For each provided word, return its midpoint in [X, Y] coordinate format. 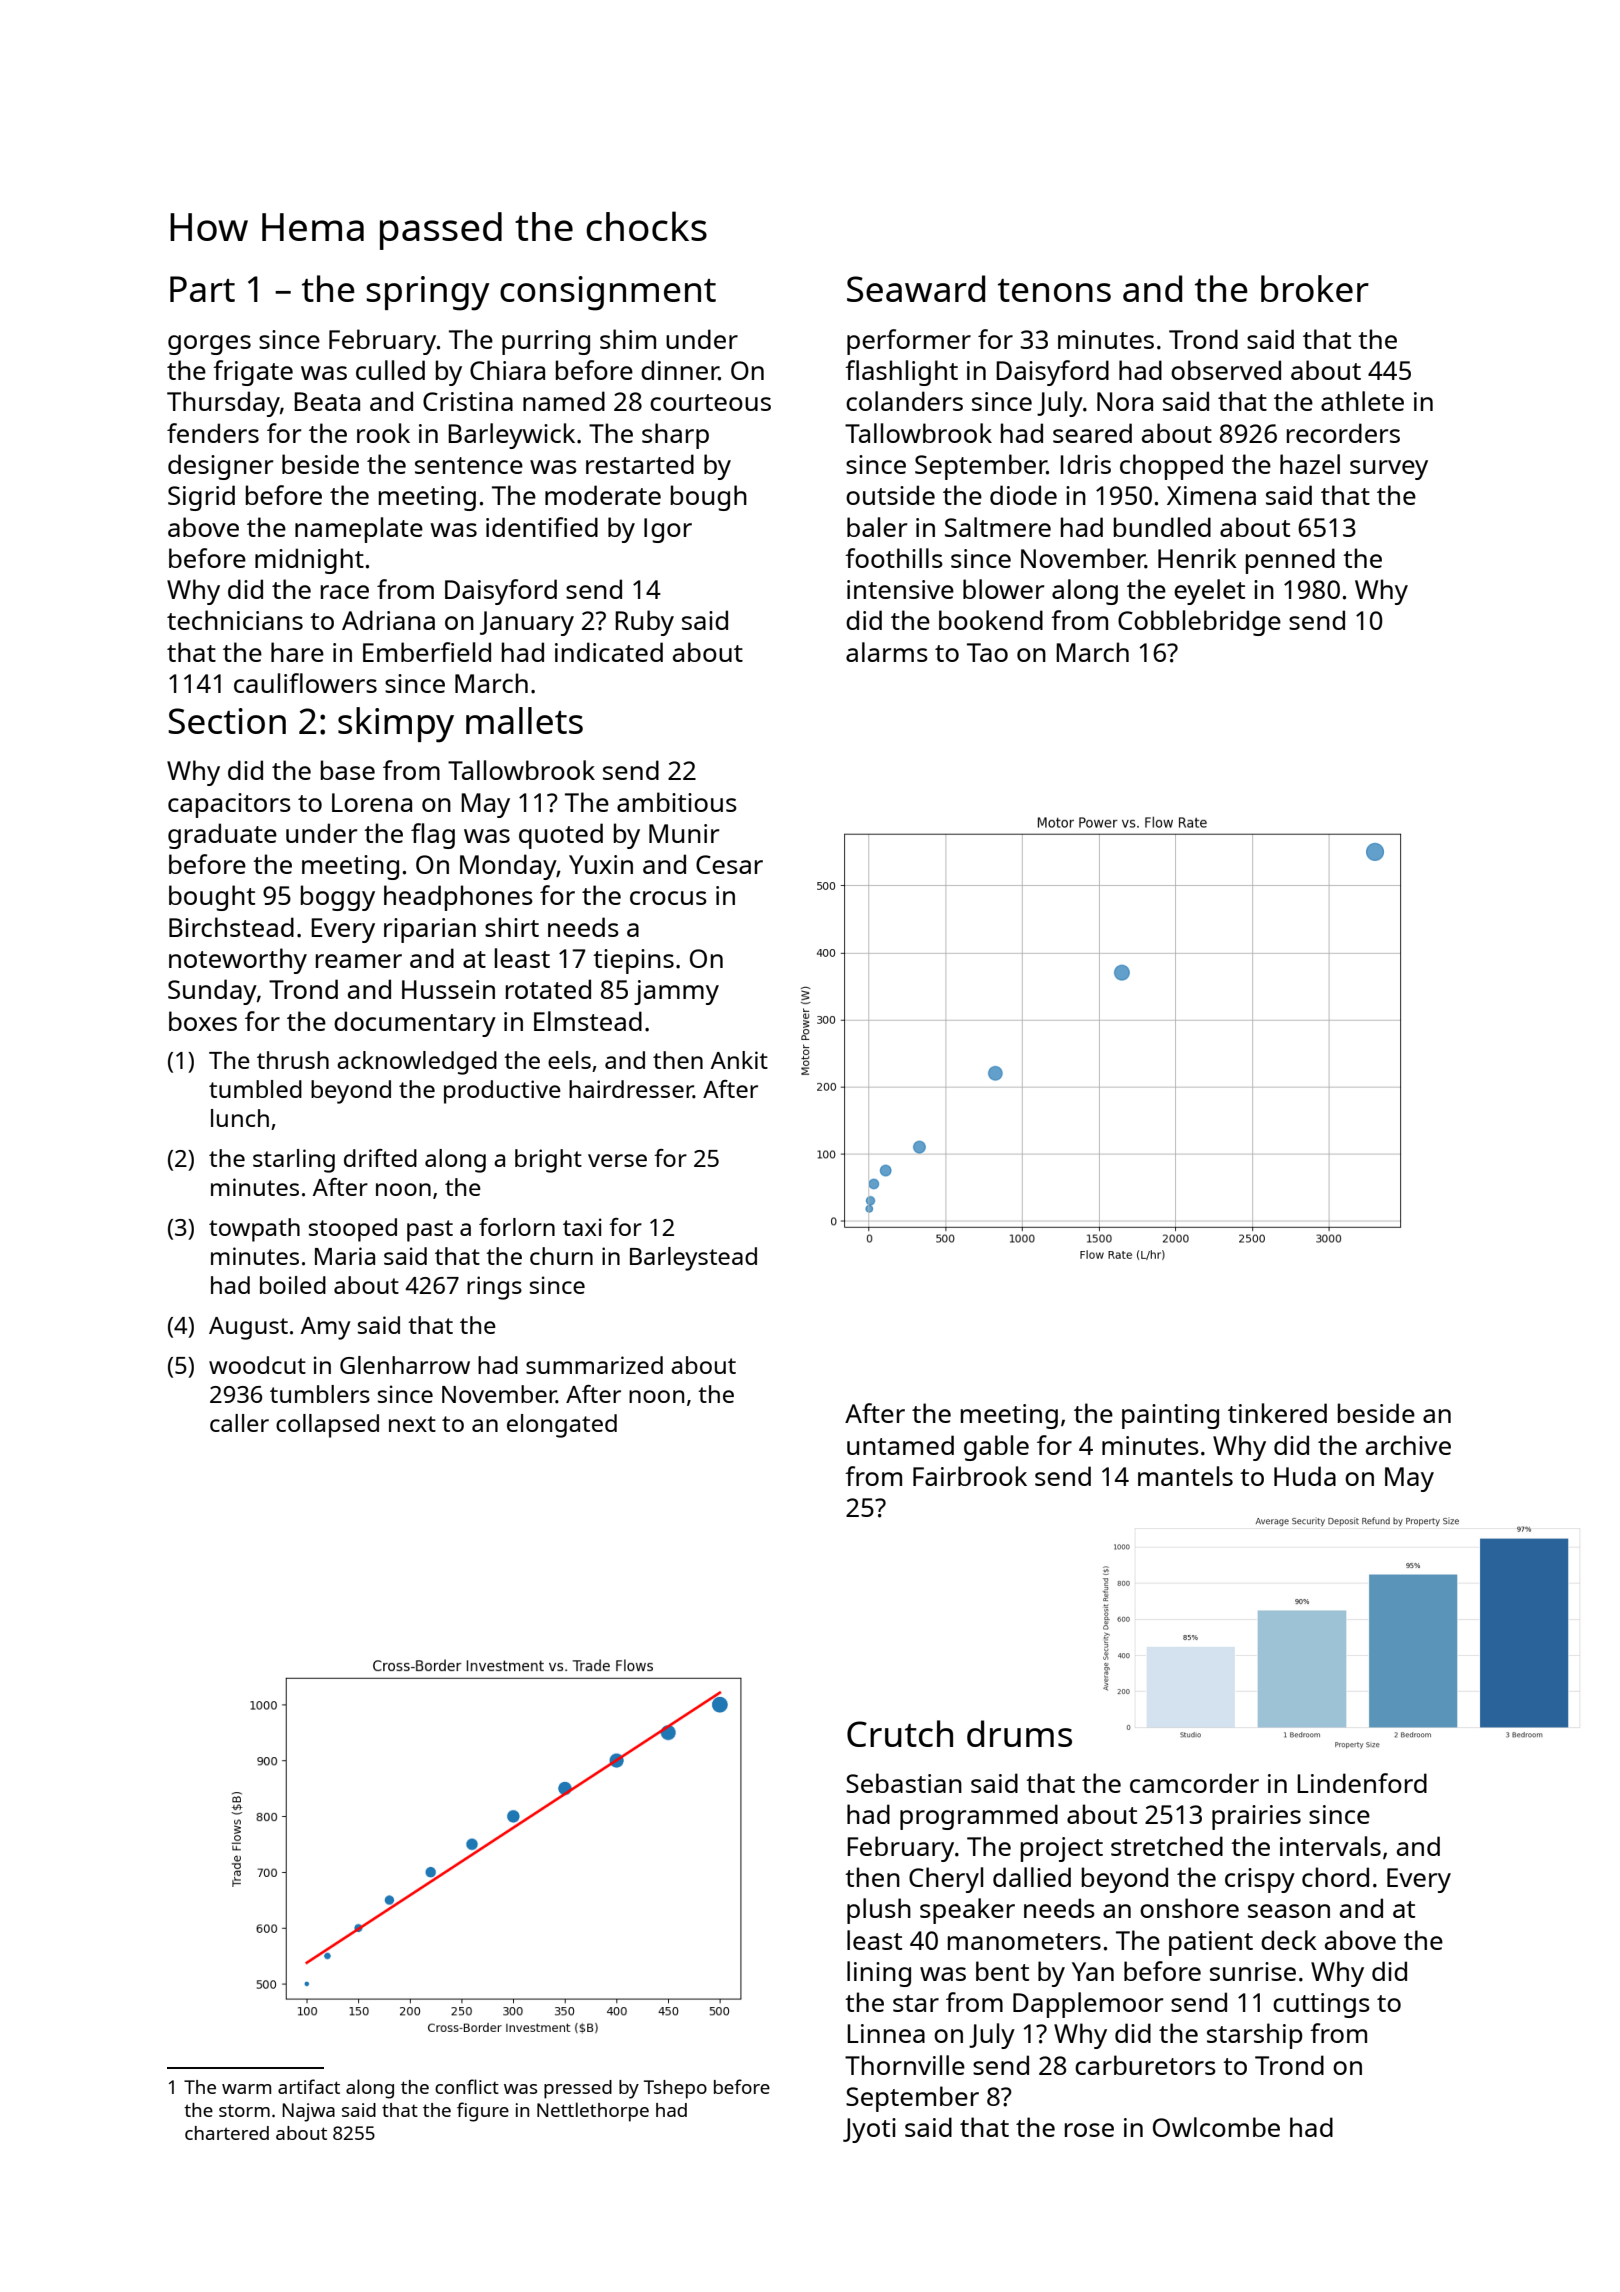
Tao [987, 652]
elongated [562, 1426]
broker [1315, 288]
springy [428, 293]
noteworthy [238, 961]
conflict [467, 2086]
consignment [608, 293]
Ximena [1211, 495]
